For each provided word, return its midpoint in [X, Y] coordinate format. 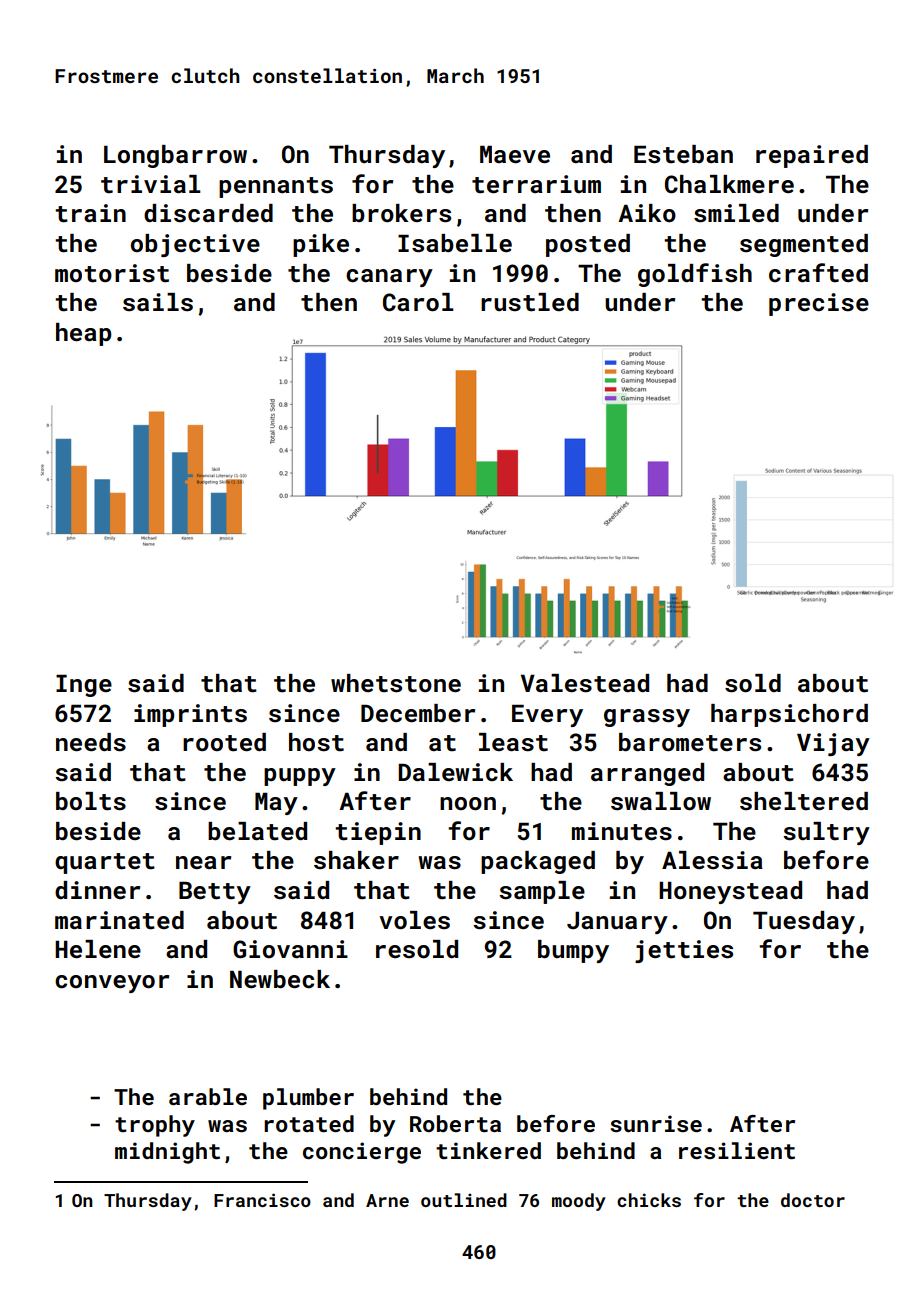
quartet [105, 863]
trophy [155, 1126]
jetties [684, 951]
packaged [538, 862]
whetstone [396, 683]
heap [84, 334]
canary [389, 278]
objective [195, 245]
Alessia [712, 860]
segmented [804, 245]
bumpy [573, 951]
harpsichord [789, 715]
